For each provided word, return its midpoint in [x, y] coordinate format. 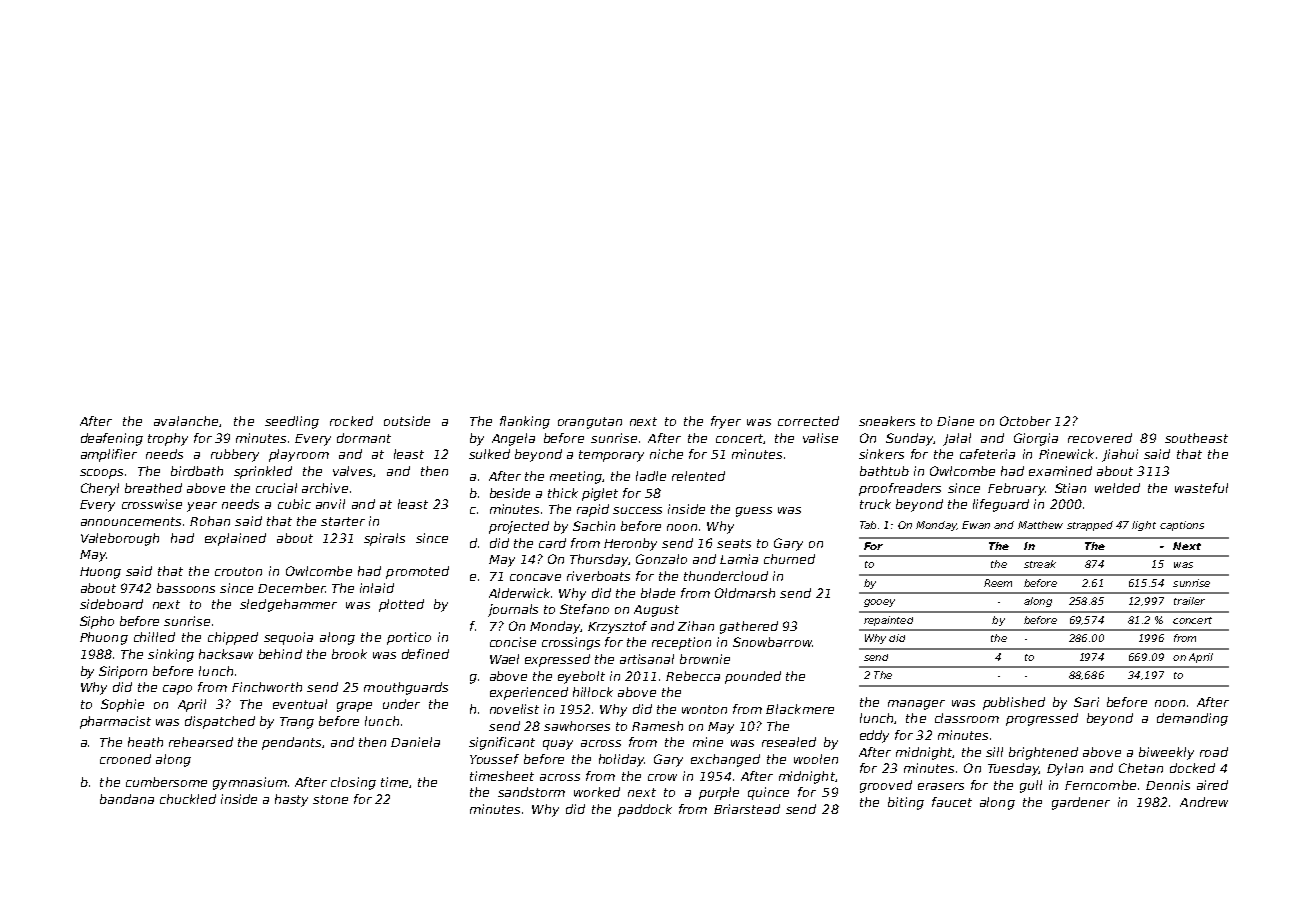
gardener [1081, 803]
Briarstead [747, 809]
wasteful [1201, 488]
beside [510, 493]
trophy [168, 439]
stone [330, 799]
